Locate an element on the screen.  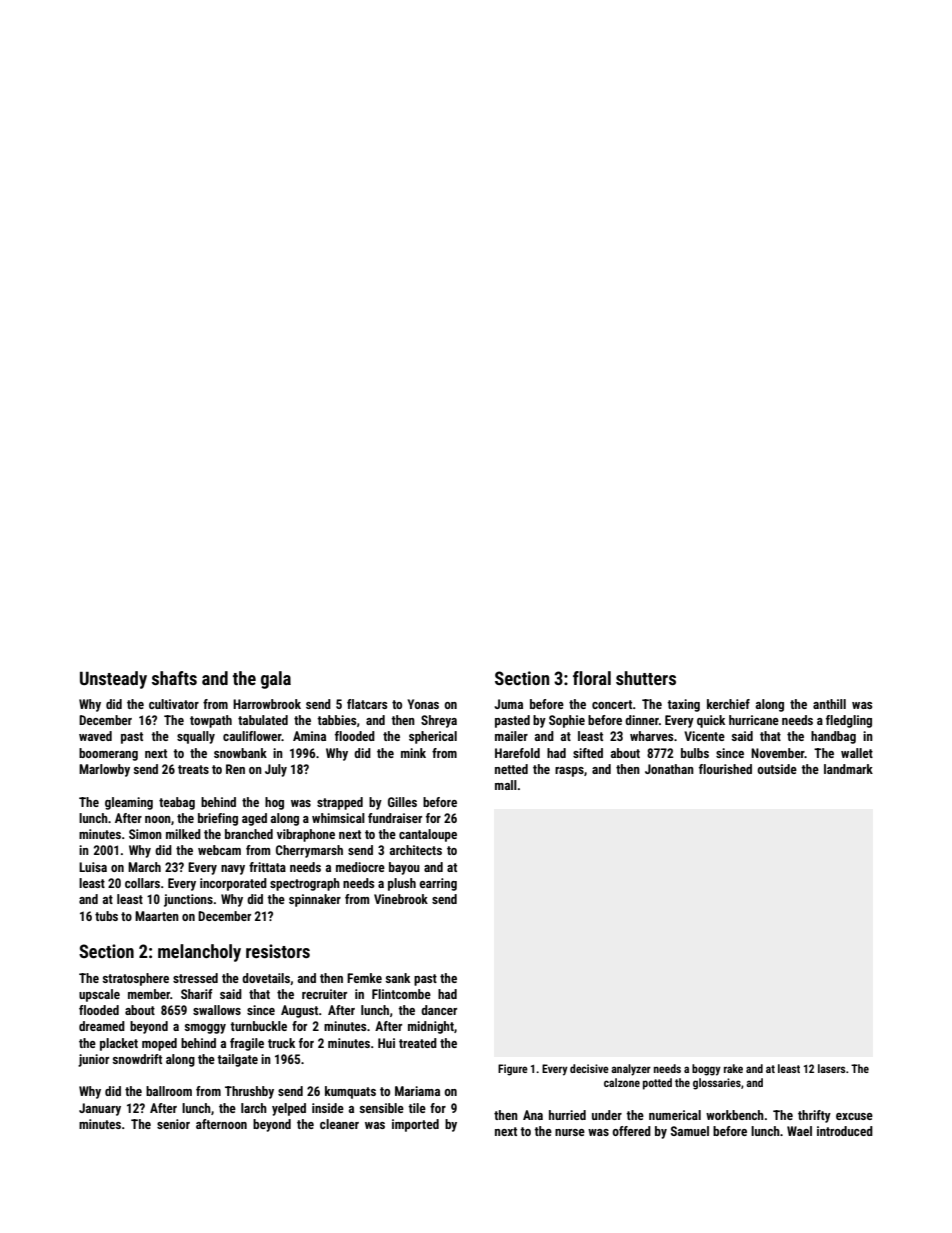
hurried is located at coordinates (567, 1115).
